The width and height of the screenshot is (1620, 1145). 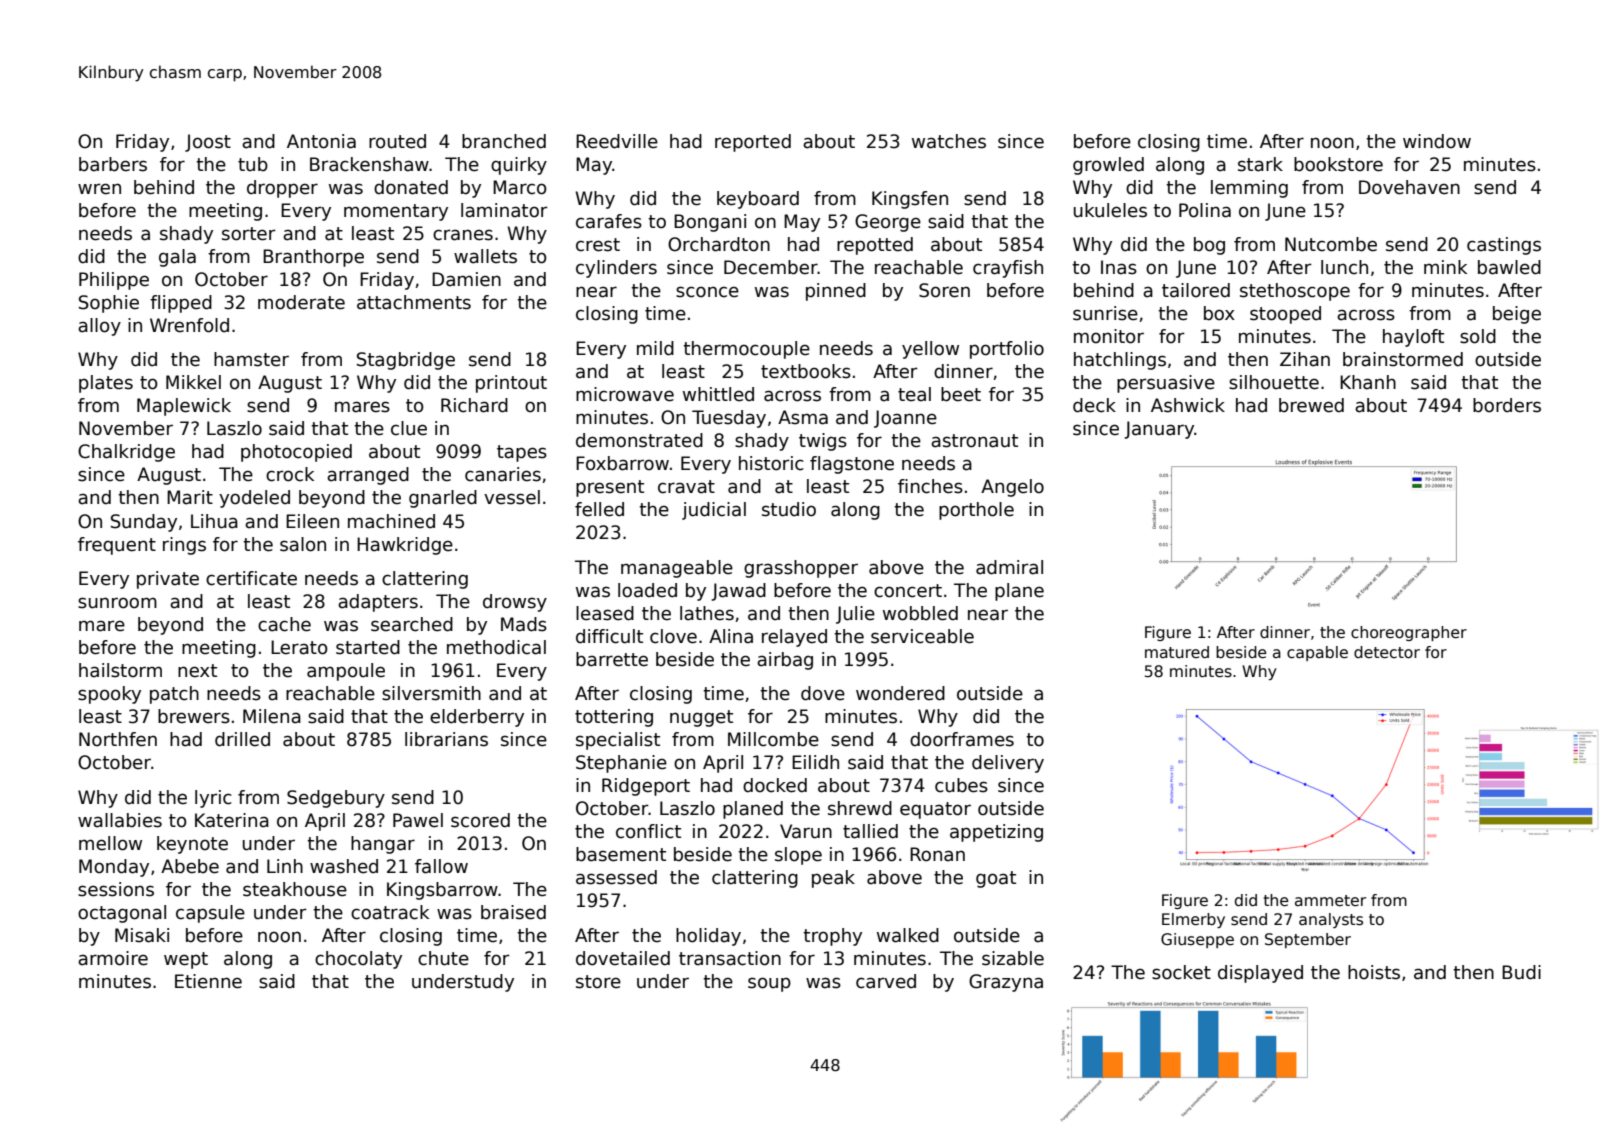 What do you see at coordinates (208, 143) in the screenshot?
I see `Joost` at bounding box center [208, 143].
